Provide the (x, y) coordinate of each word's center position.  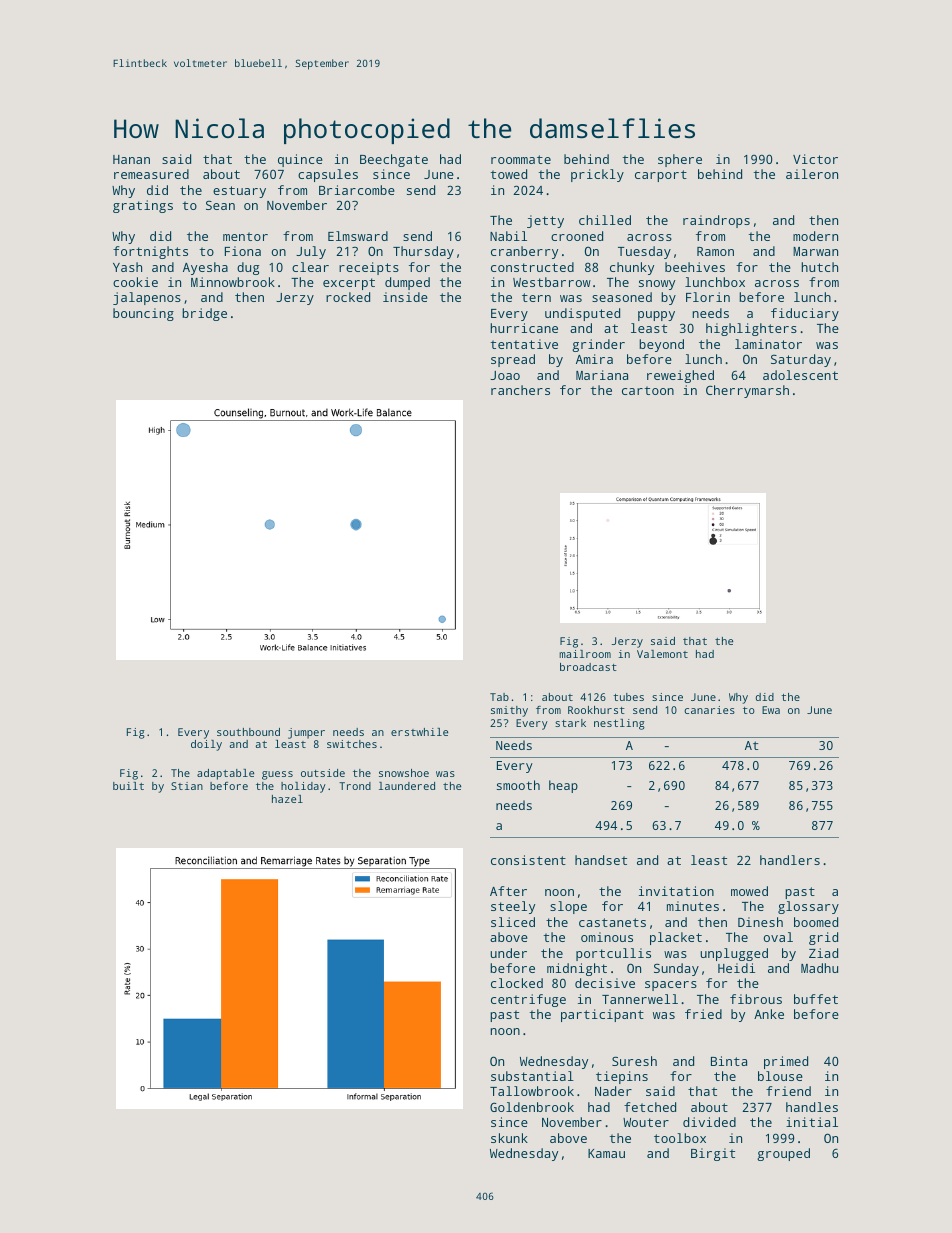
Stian (187, 786)
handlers (790, 860)
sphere (680, 160)
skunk (509, 1138)
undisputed (582, 314)
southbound (248, 732)
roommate (521, 159)
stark (570, 723)
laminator (768, 344)
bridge (204, 314)
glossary (808, 907)
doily (206, 745)
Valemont (662, 654)
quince (300, 160)
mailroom (585, 654)
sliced (513, 922)
